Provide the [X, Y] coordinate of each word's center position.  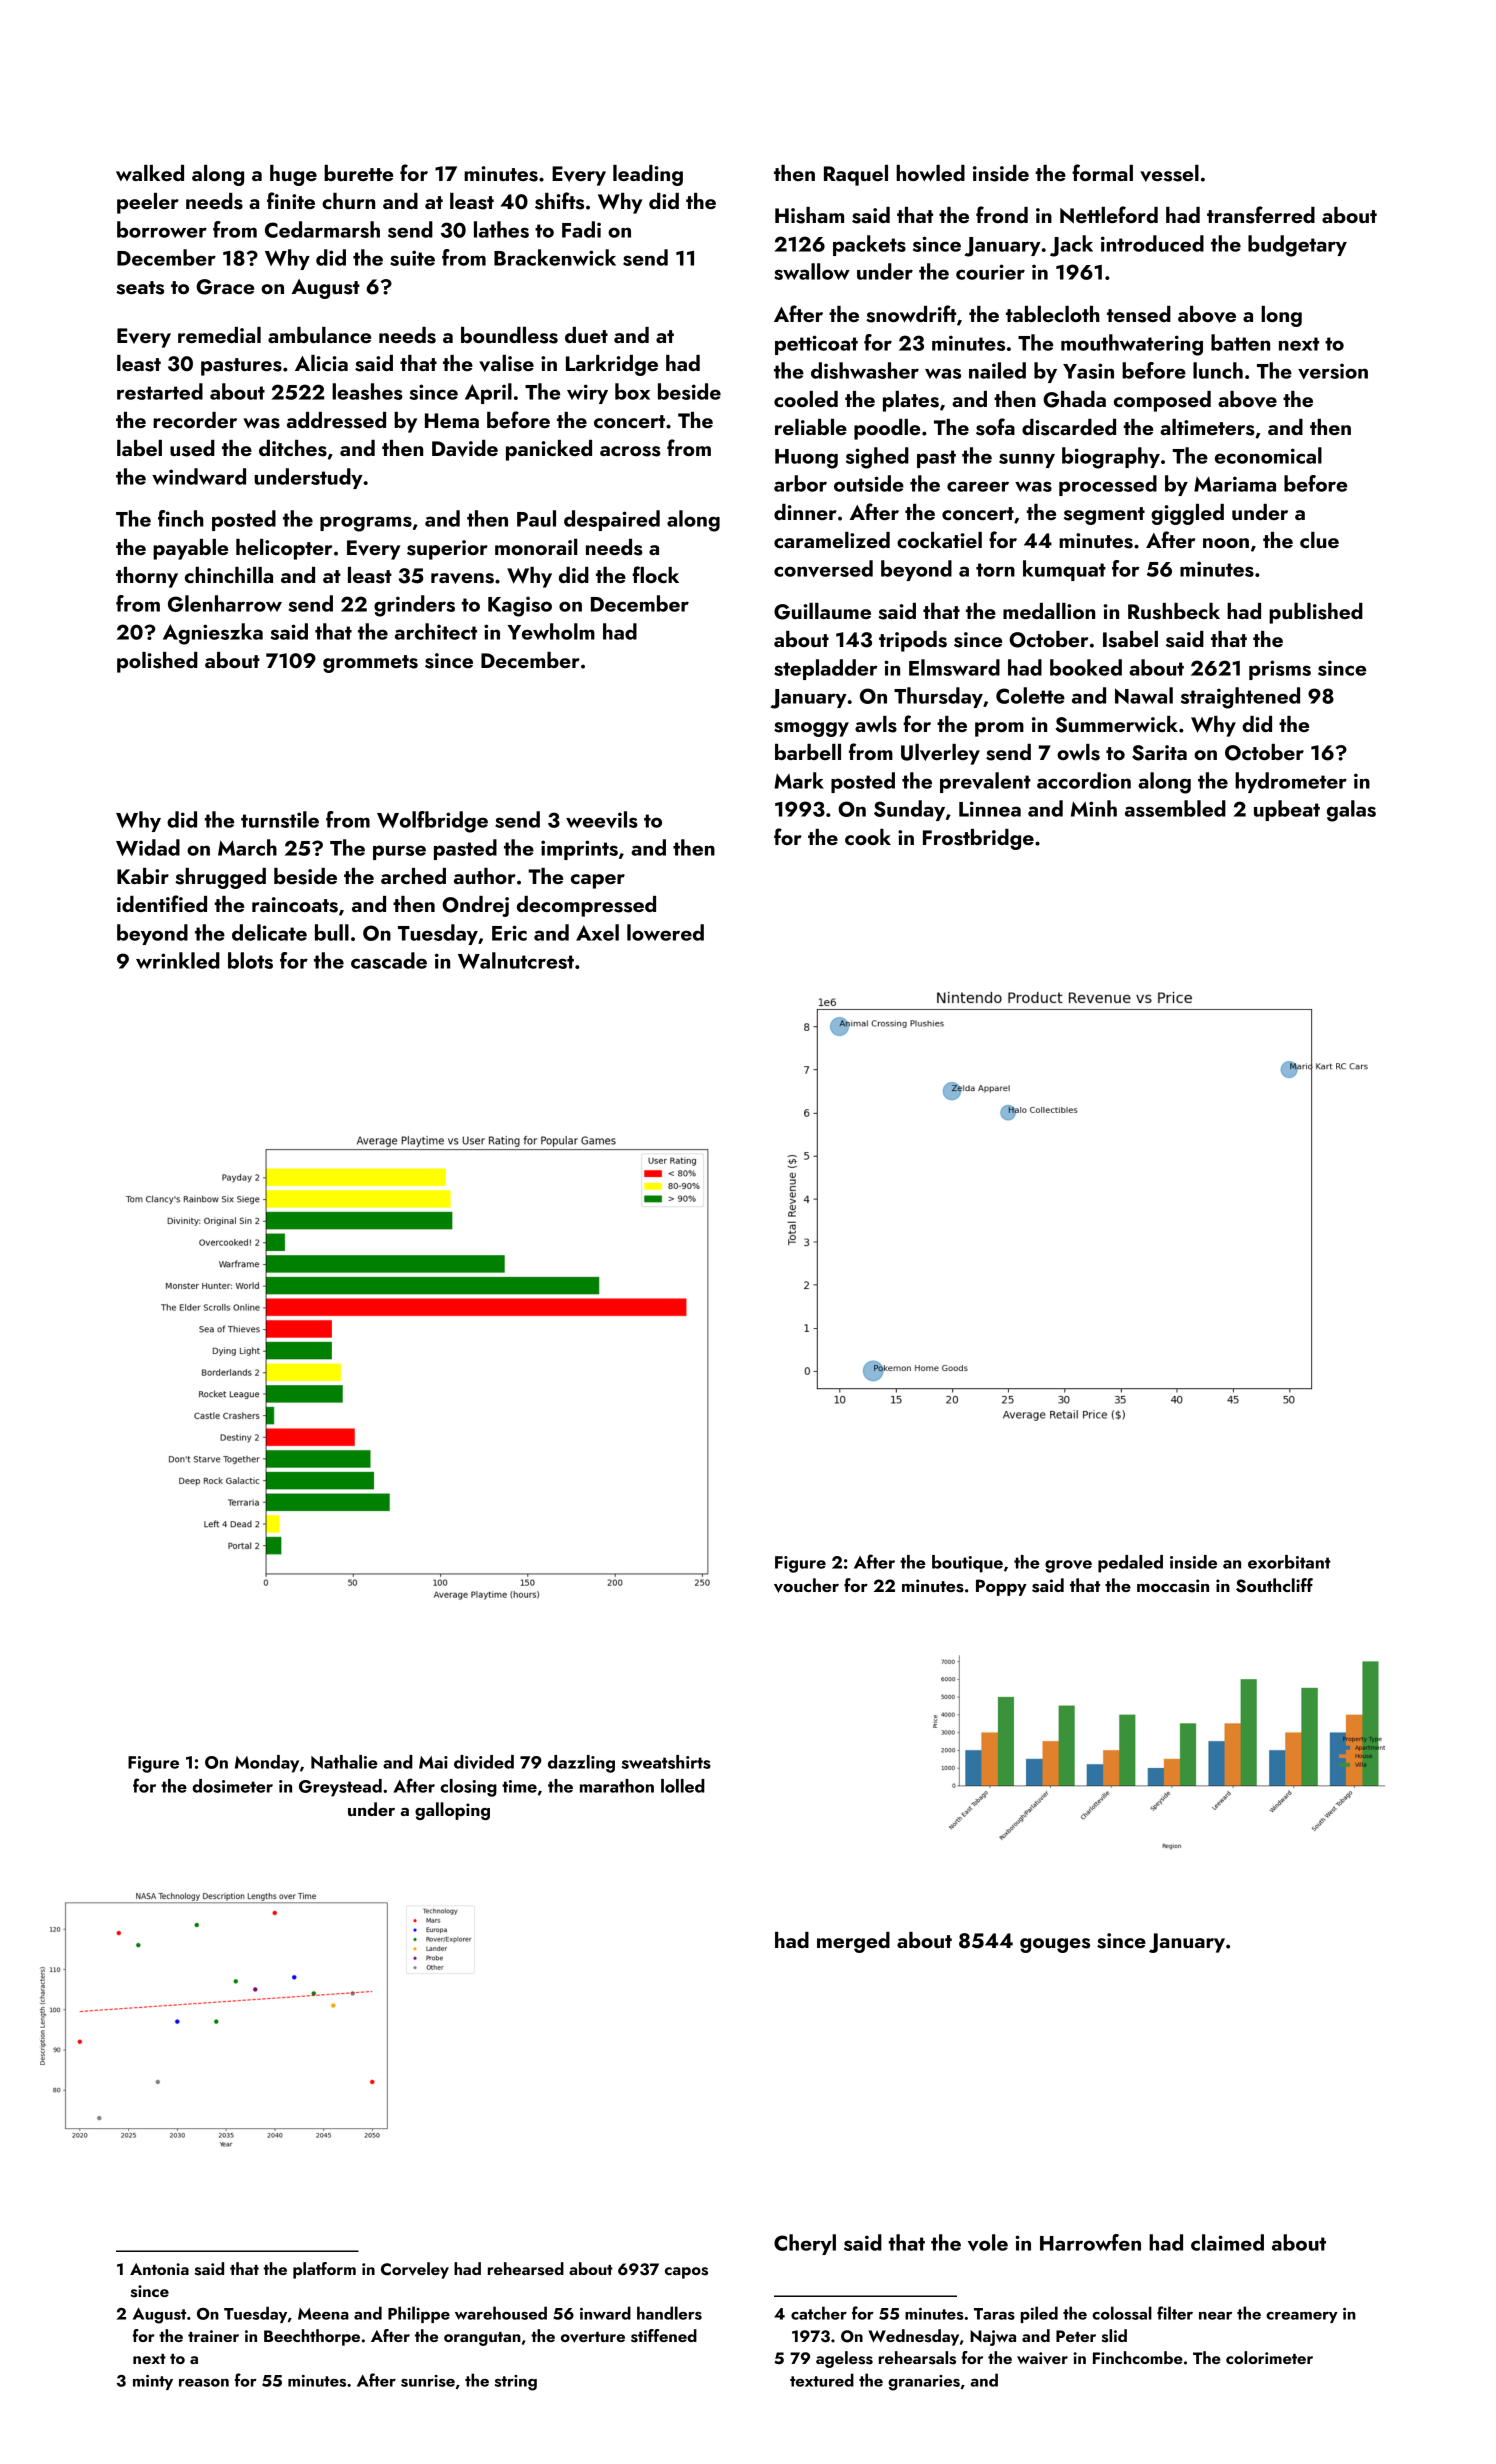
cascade [389, 960]
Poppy [1001, 1587]
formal [1102, 172]
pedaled [1130, 1564]
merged [853, 1942]
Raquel [856, 175]
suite [412, 258]
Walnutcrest [516, 960]
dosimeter [232, 1786]
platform [324, 2270]
